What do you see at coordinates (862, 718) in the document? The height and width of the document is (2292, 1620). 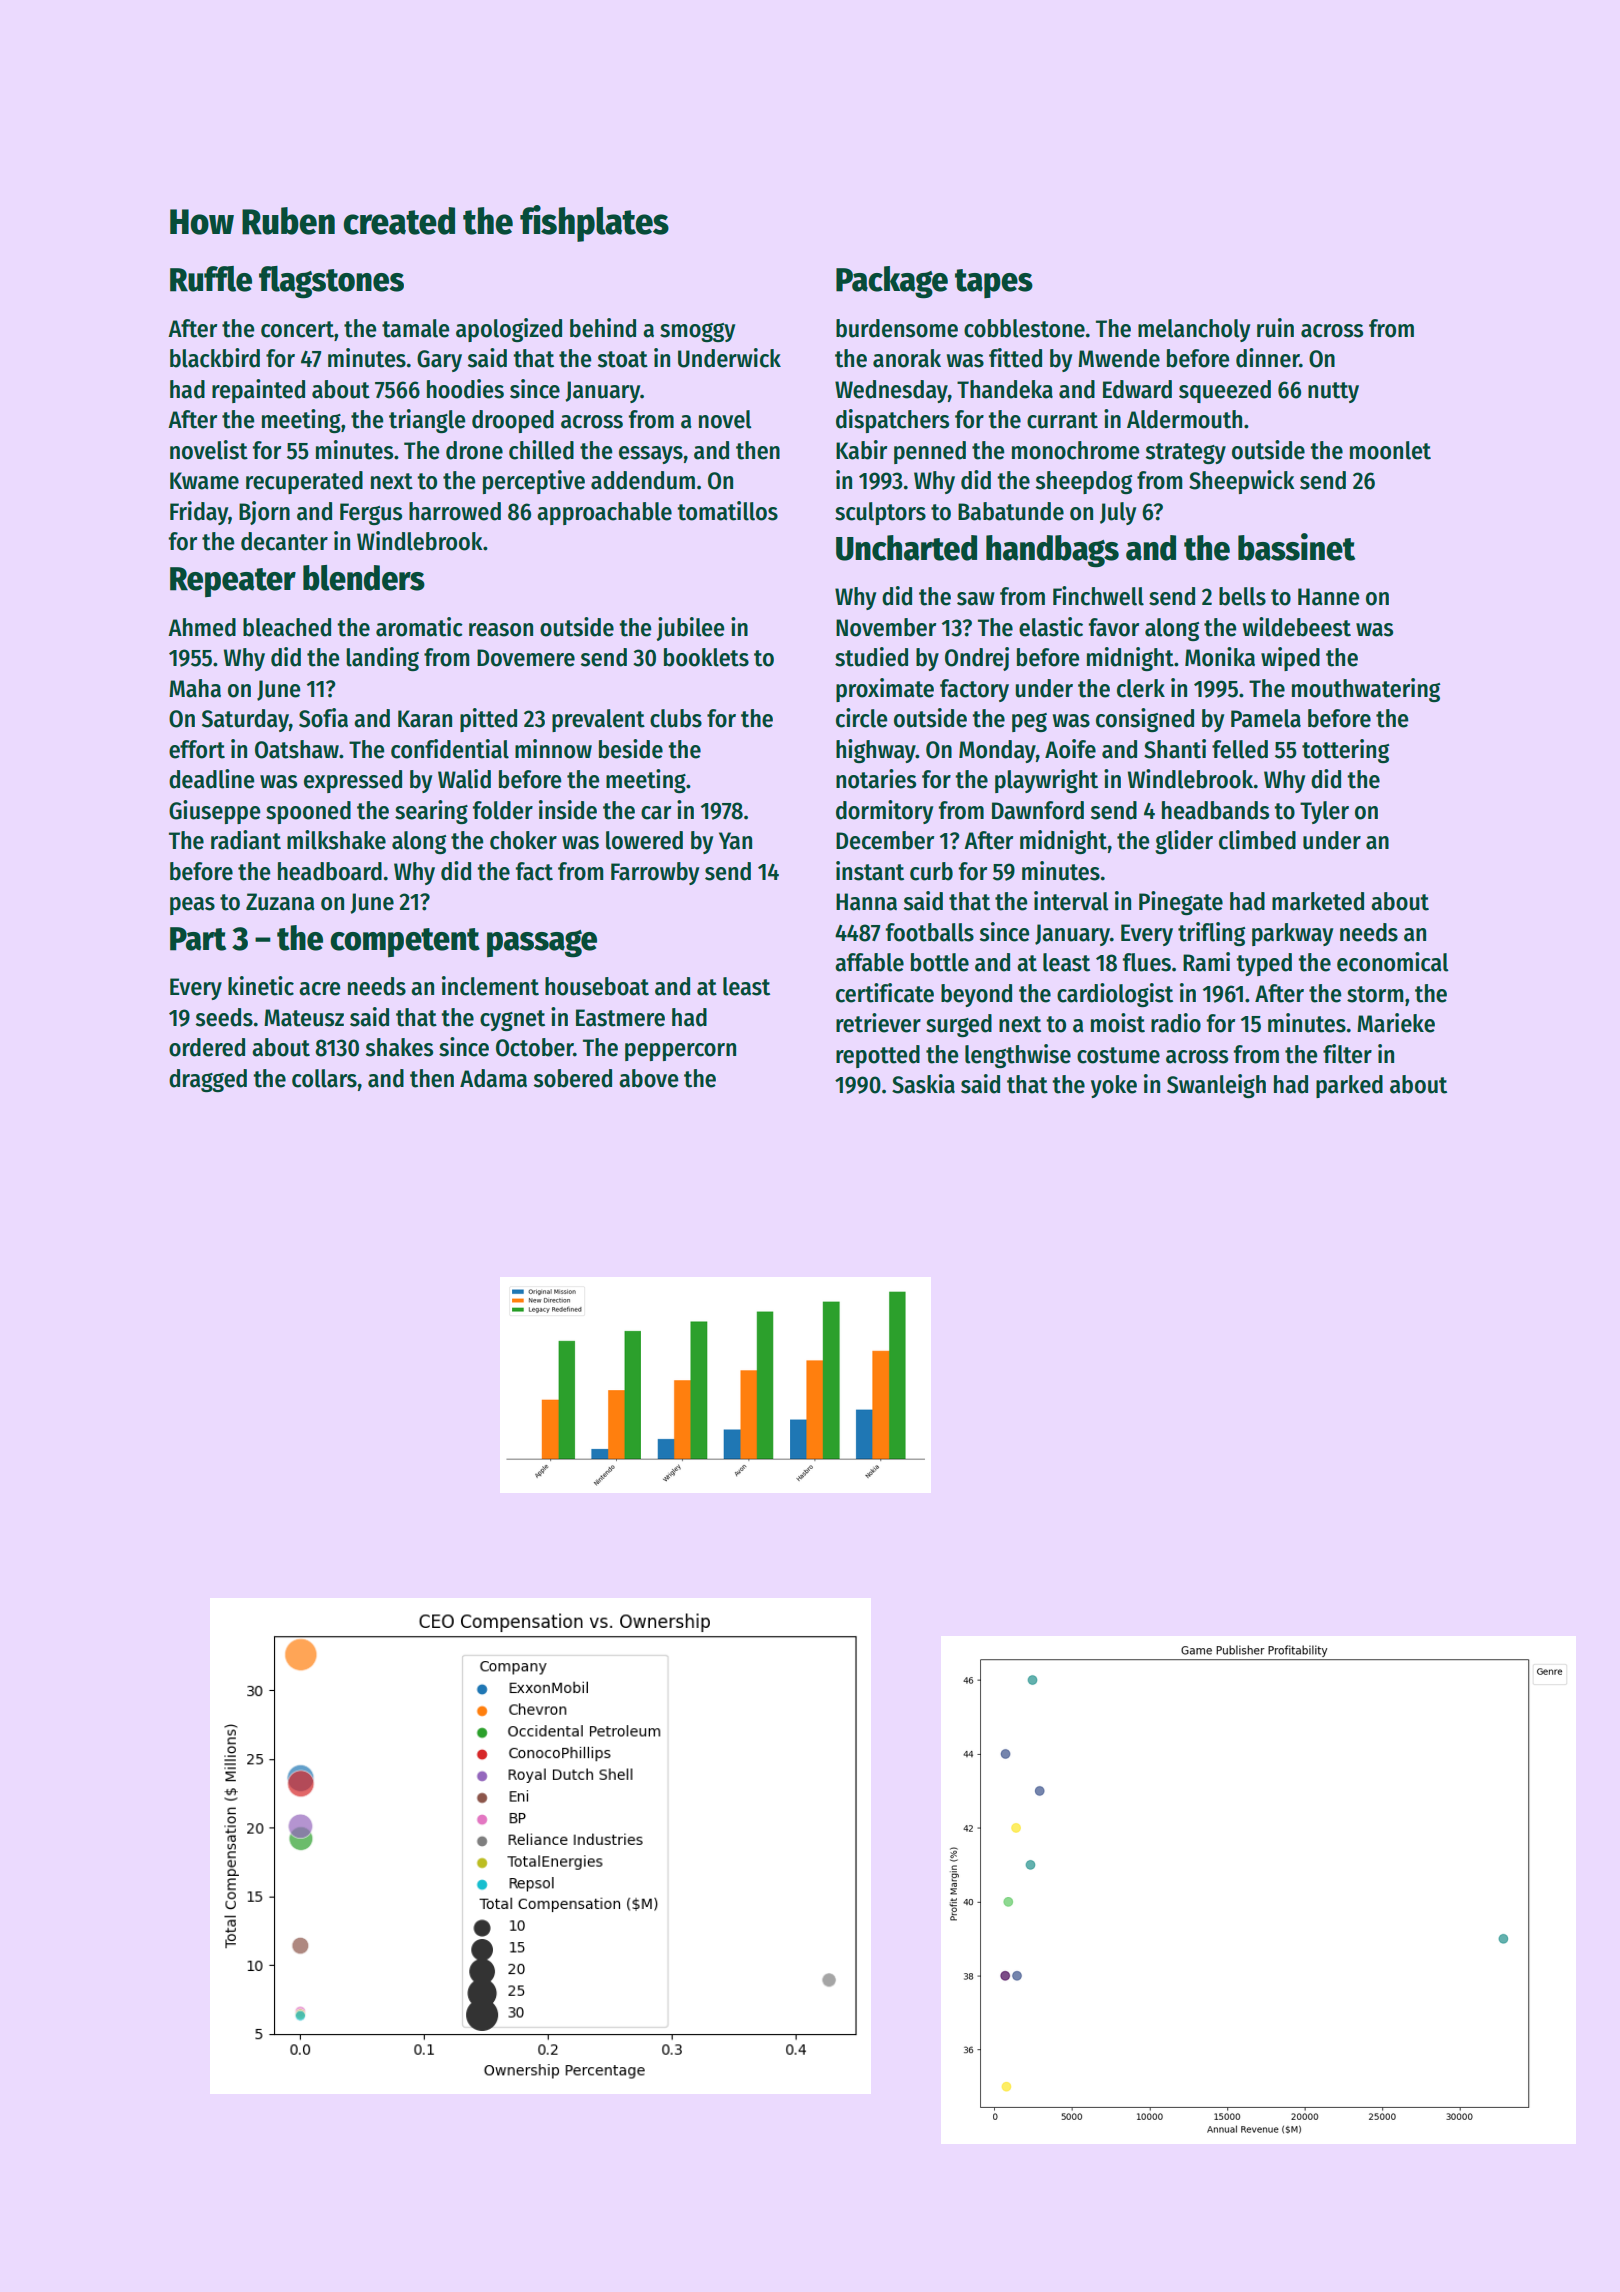 I see `circle` at bounding box center [862, 718].
